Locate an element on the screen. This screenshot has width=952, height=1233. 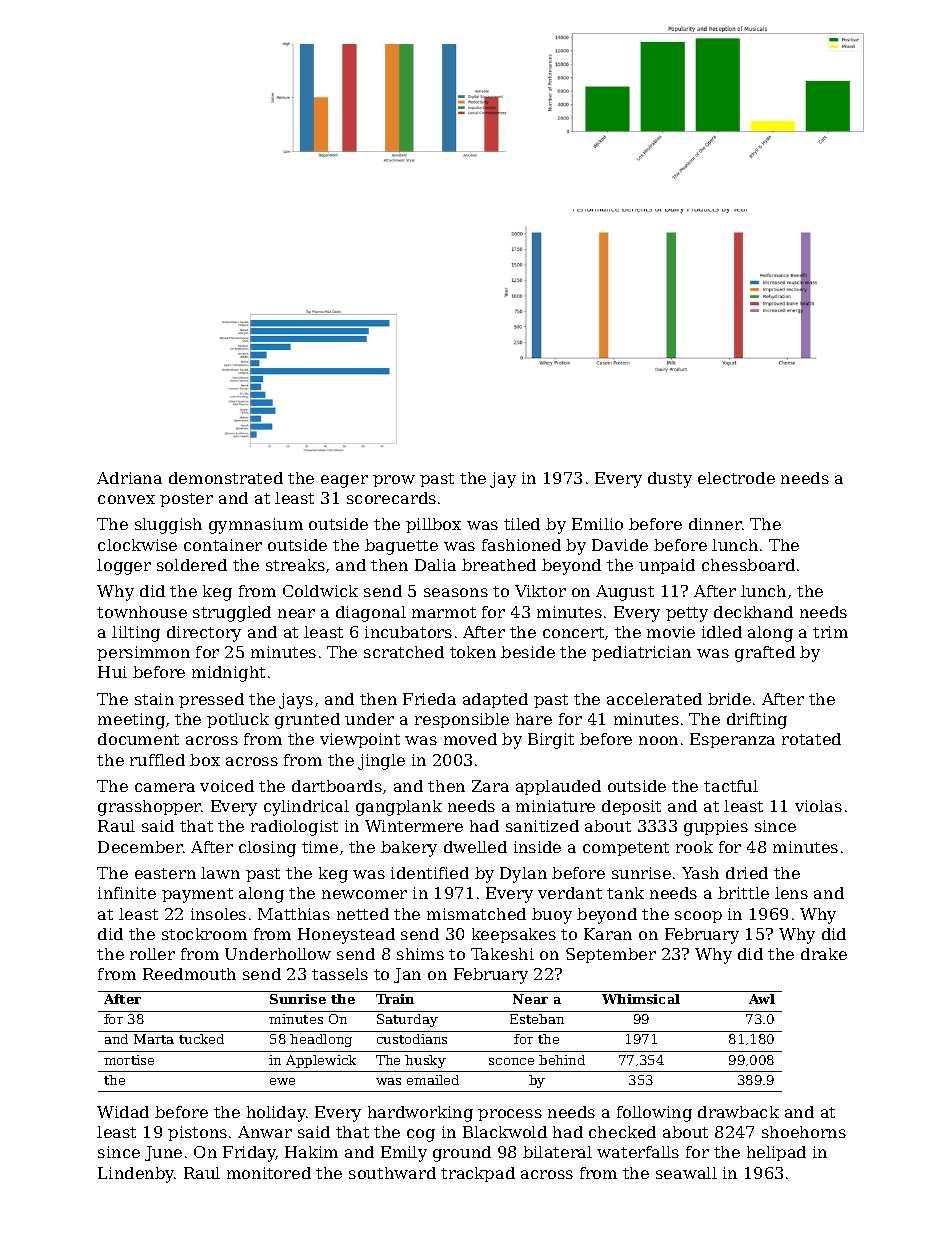
Davide is located at coordinates (620, 545).
